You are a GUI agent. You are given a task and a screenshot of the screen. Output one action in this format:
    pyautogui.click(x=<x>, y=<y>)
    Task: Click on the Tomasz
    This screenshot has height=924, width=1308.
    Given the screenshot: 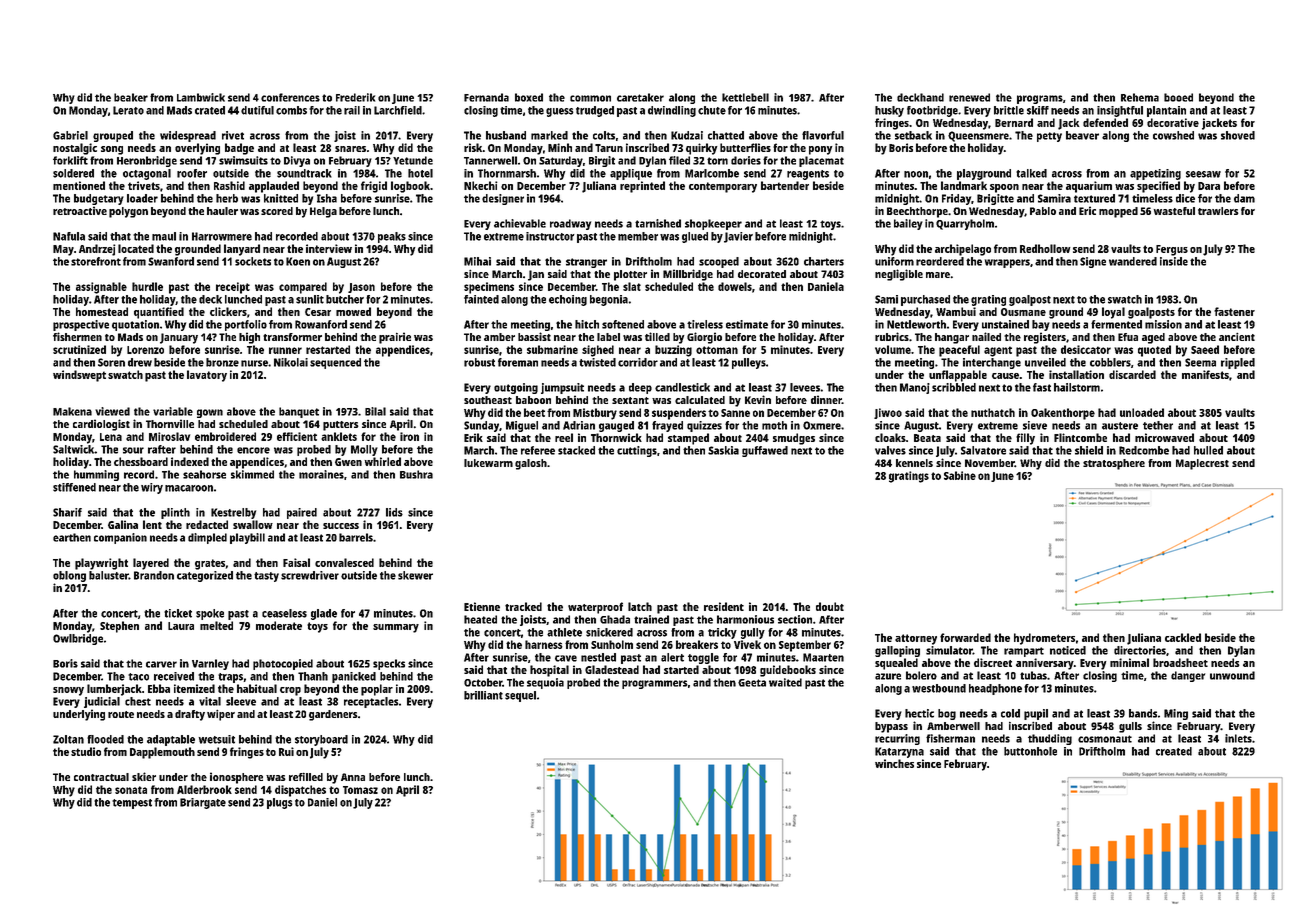 What is the action you would take?
    pyautogui.click(x=360, y=790)
